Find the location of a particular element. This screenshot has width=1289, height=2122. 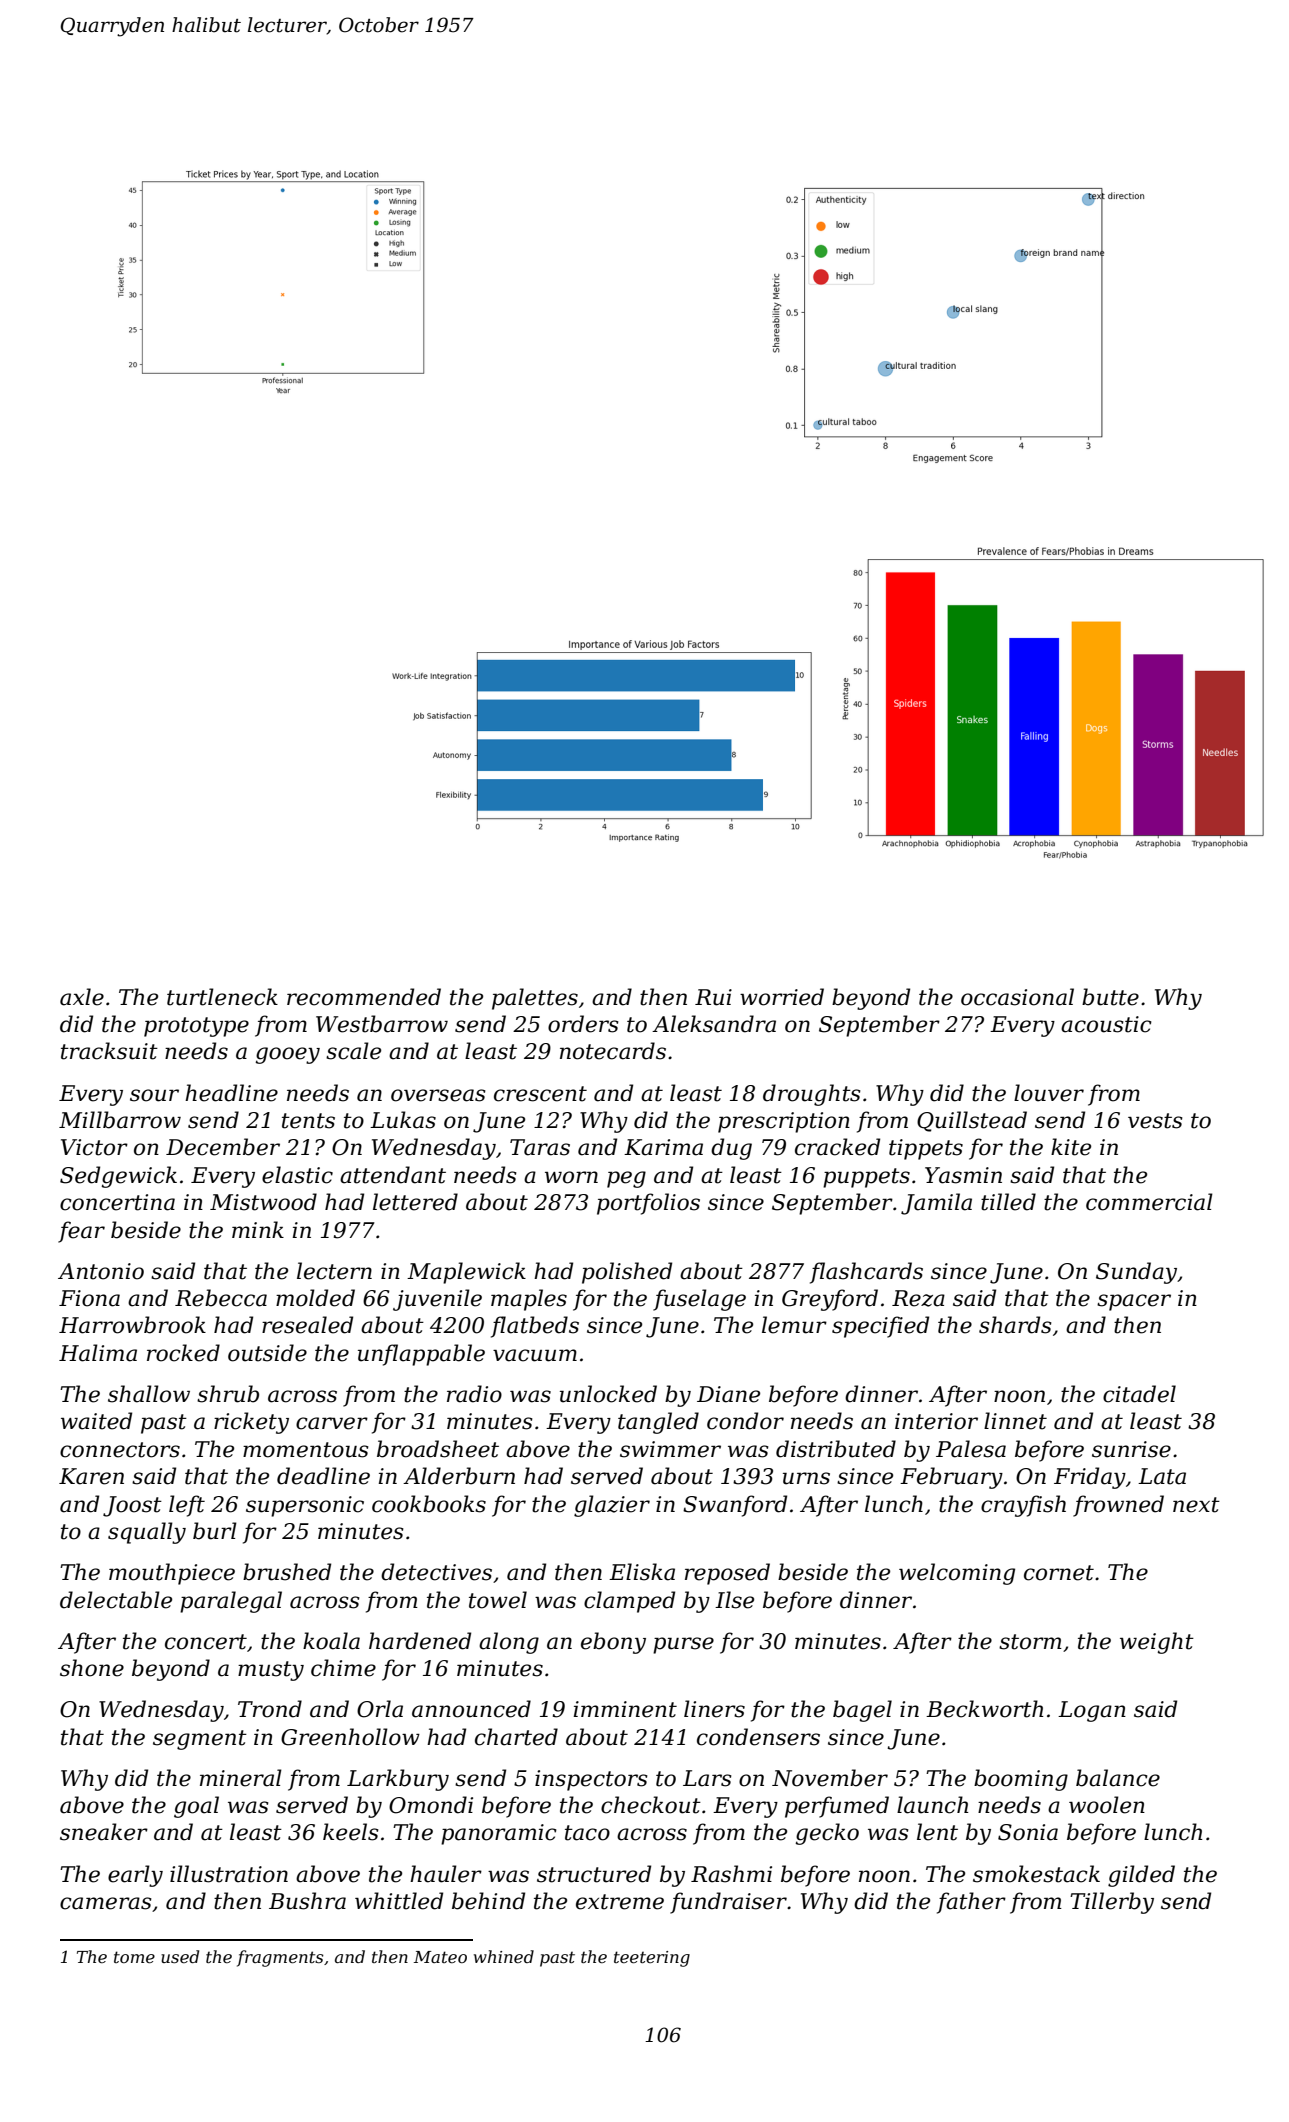

shards is located at coordinates (1015, 1325).
